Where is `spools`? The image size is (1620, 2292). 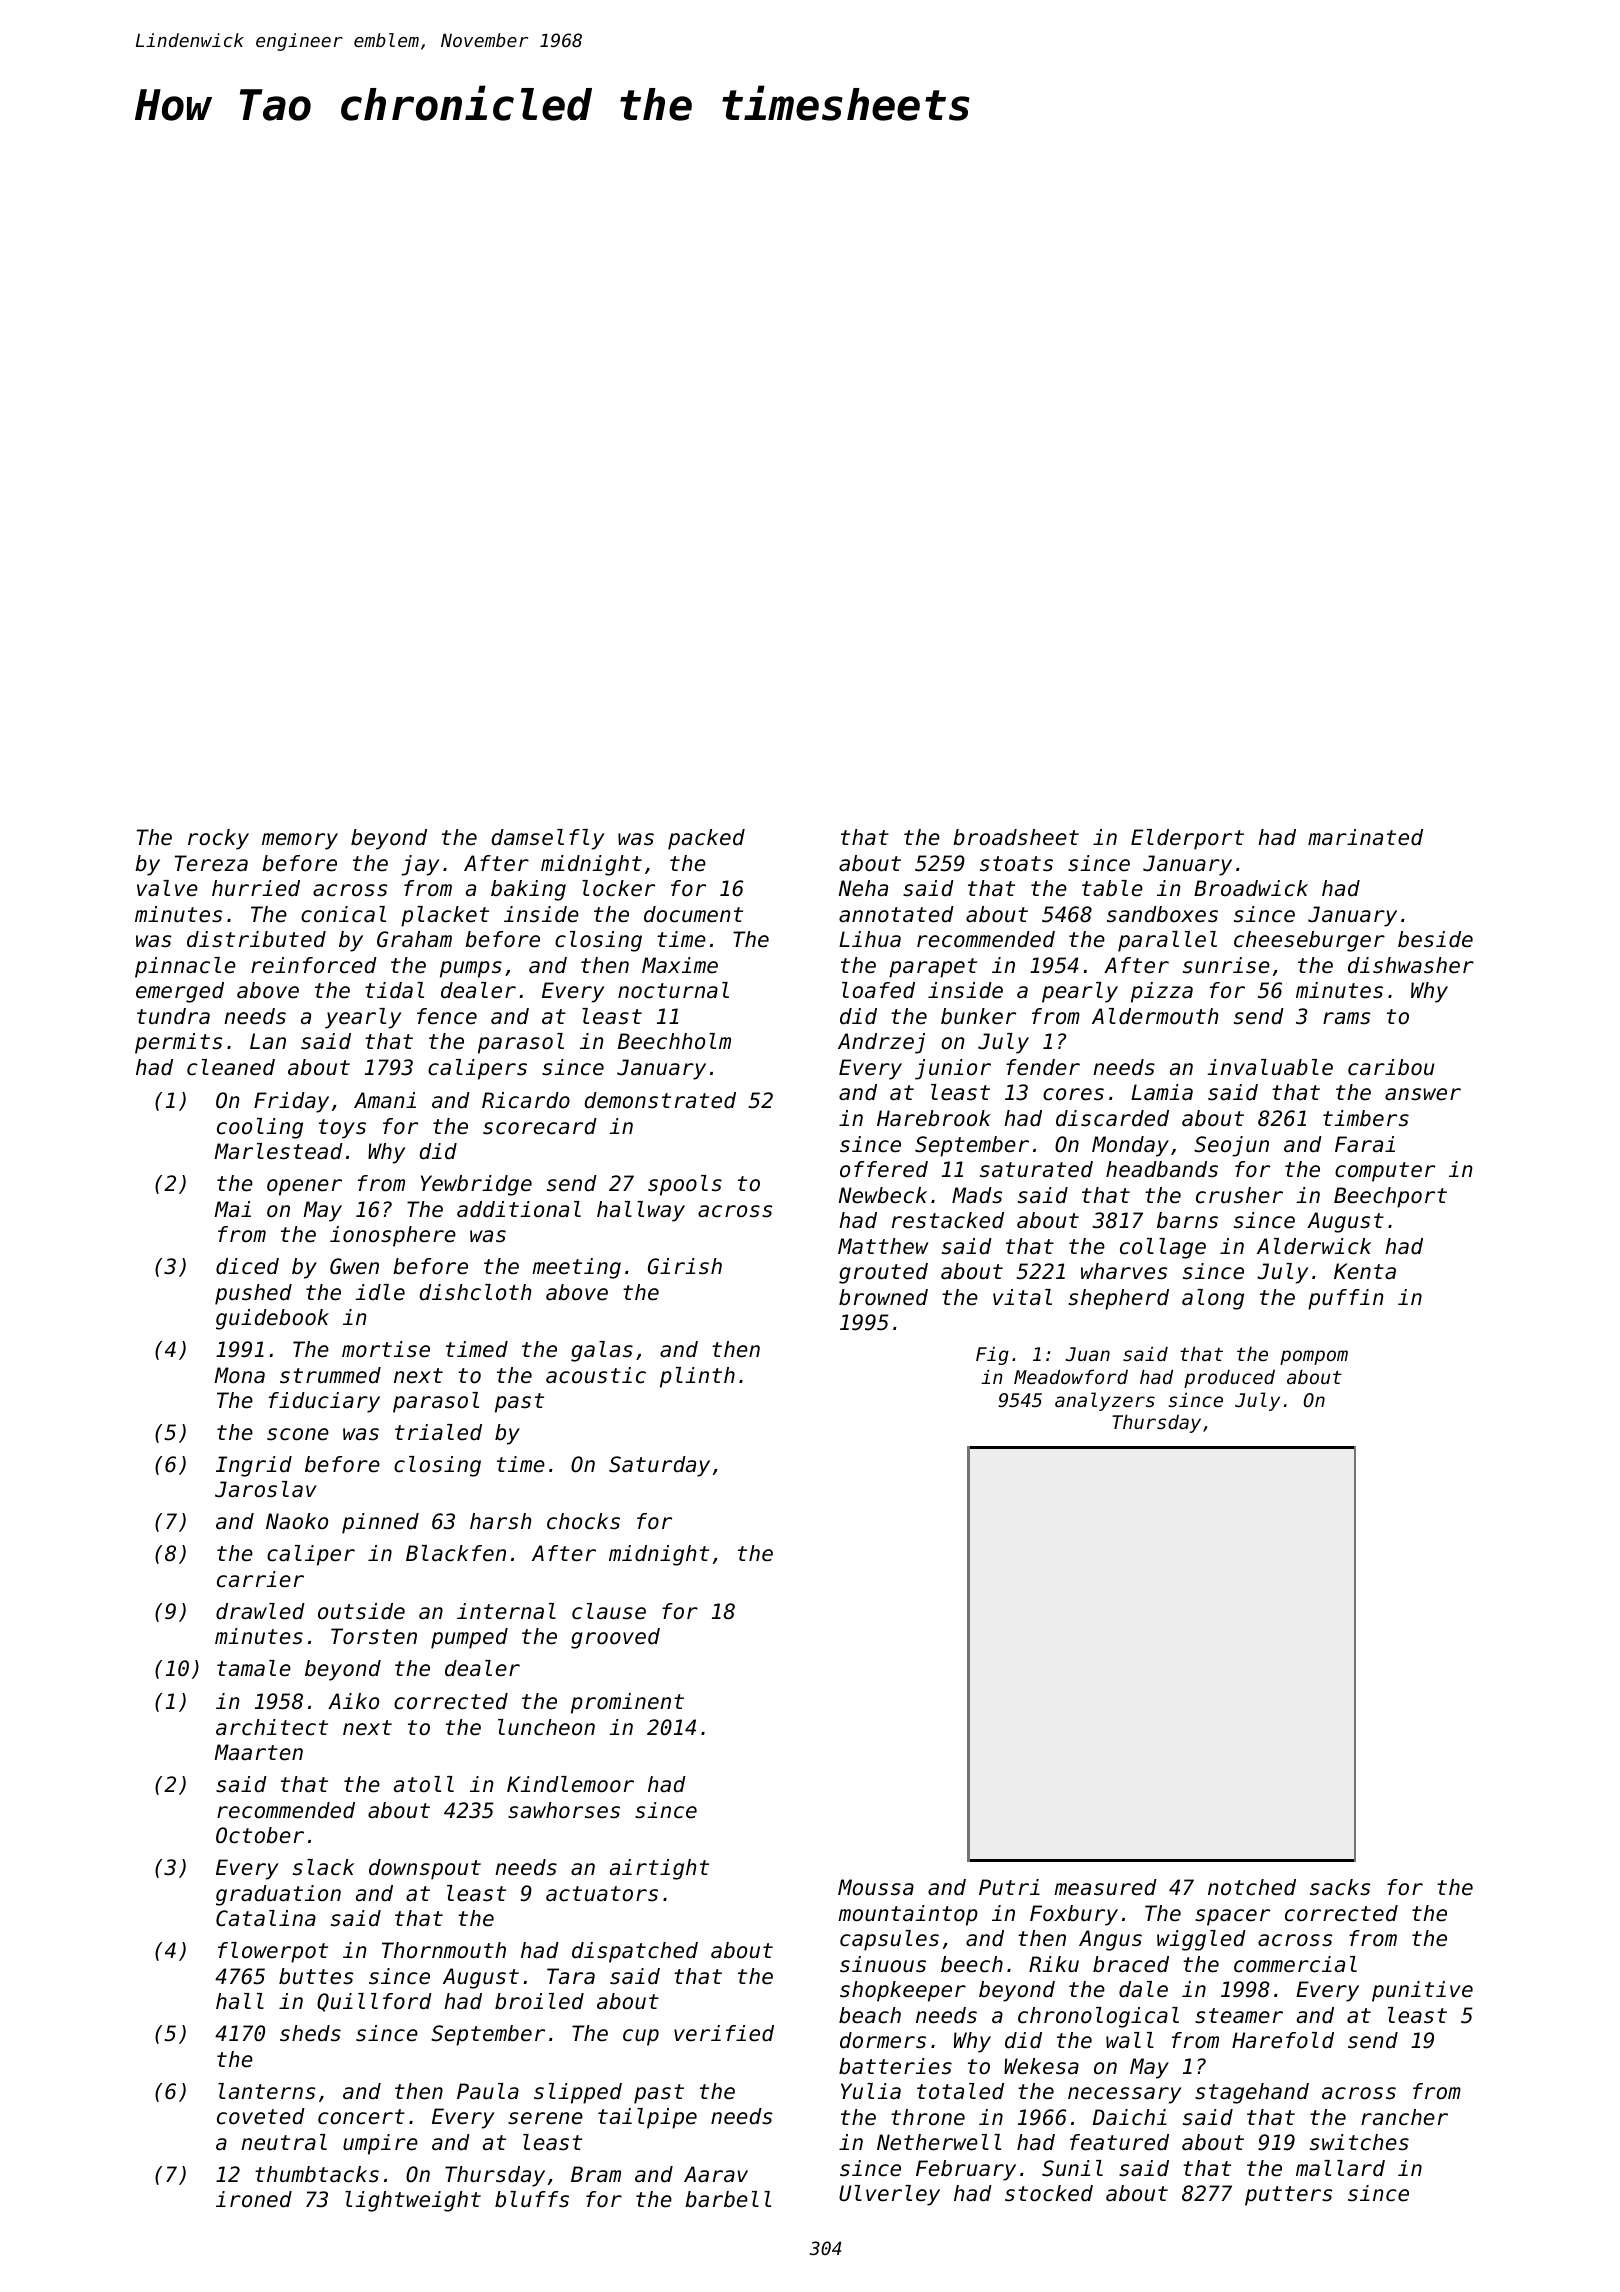
spools is located at coordinates (685, 1185).
